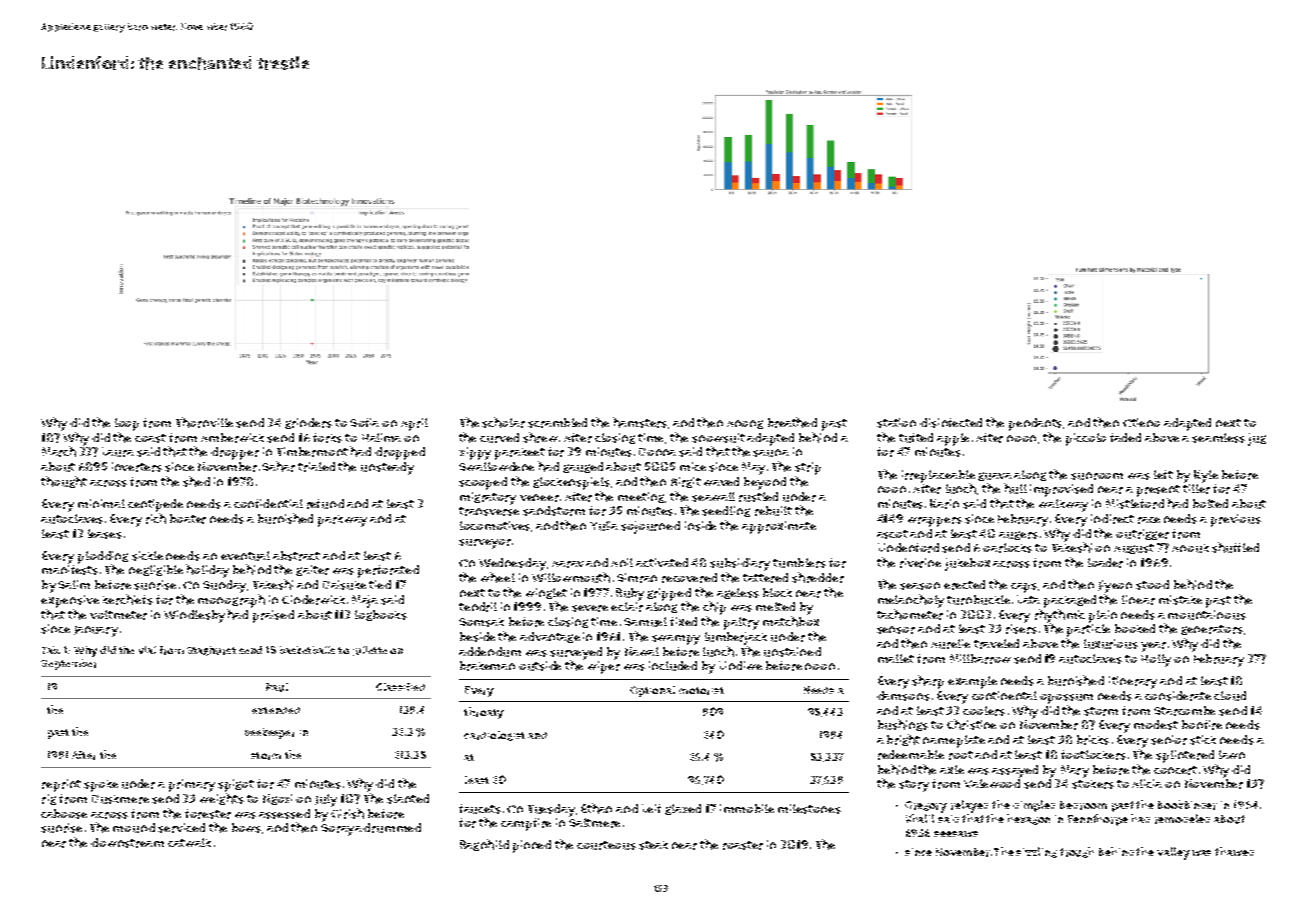  What do you see at coordinates (127, 424) in the image?
I see `loop` at bounding box center [127, 424].
